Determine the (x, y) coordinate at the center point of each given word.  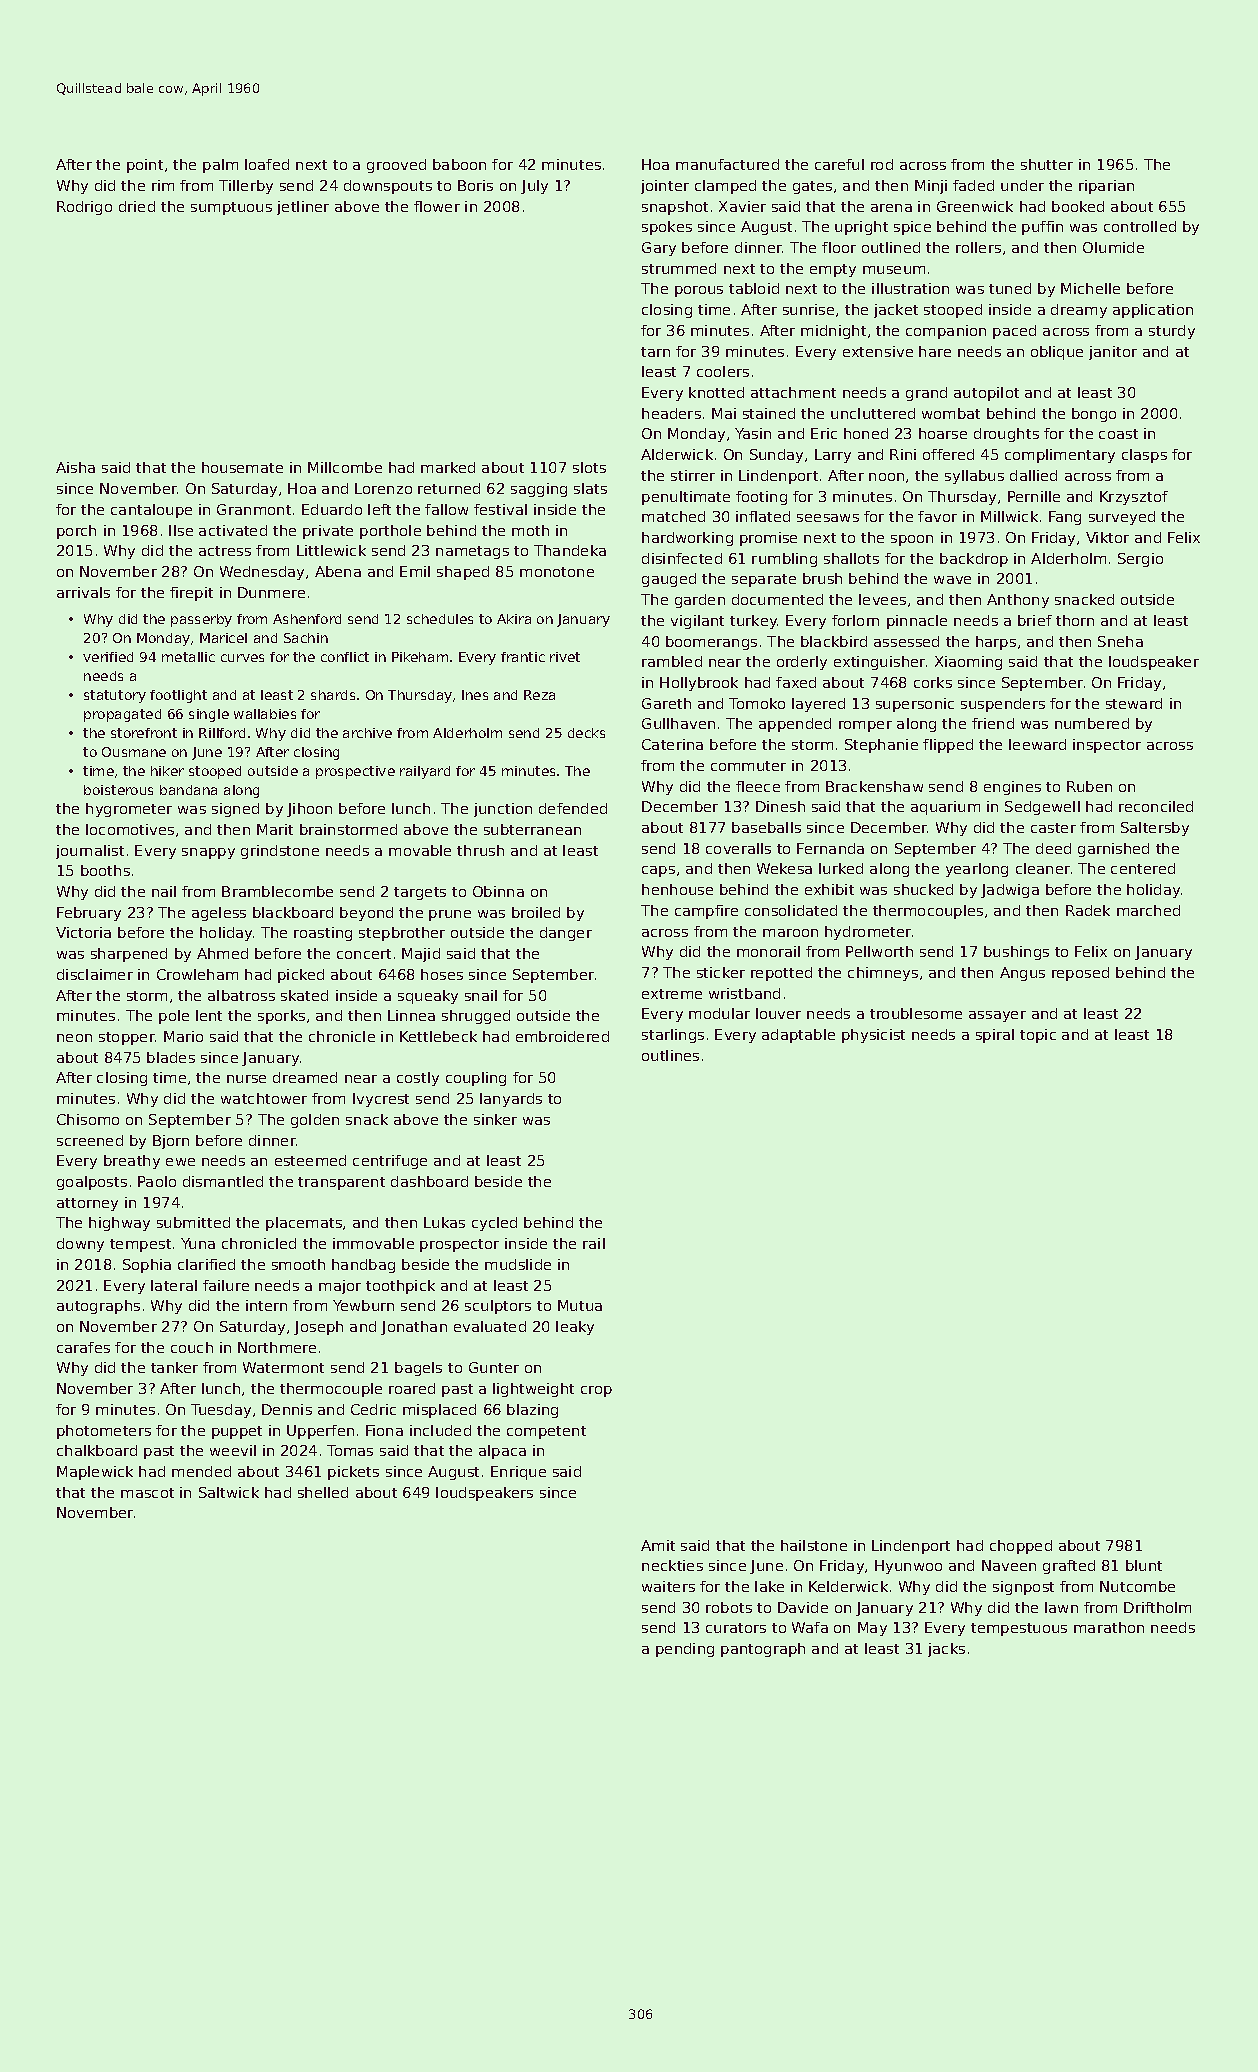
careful (839, 164)
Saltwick (229, 1492)
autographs (98, 1307)
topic (1038, 1036)
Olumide (1113, 247)
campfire (706, 912)
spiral (995, 1036)
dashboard (429, 1181)
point (145, 166)
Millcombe (345, 467)
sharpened (129, 955)
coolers (723, 371)
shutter (1047, 164)
